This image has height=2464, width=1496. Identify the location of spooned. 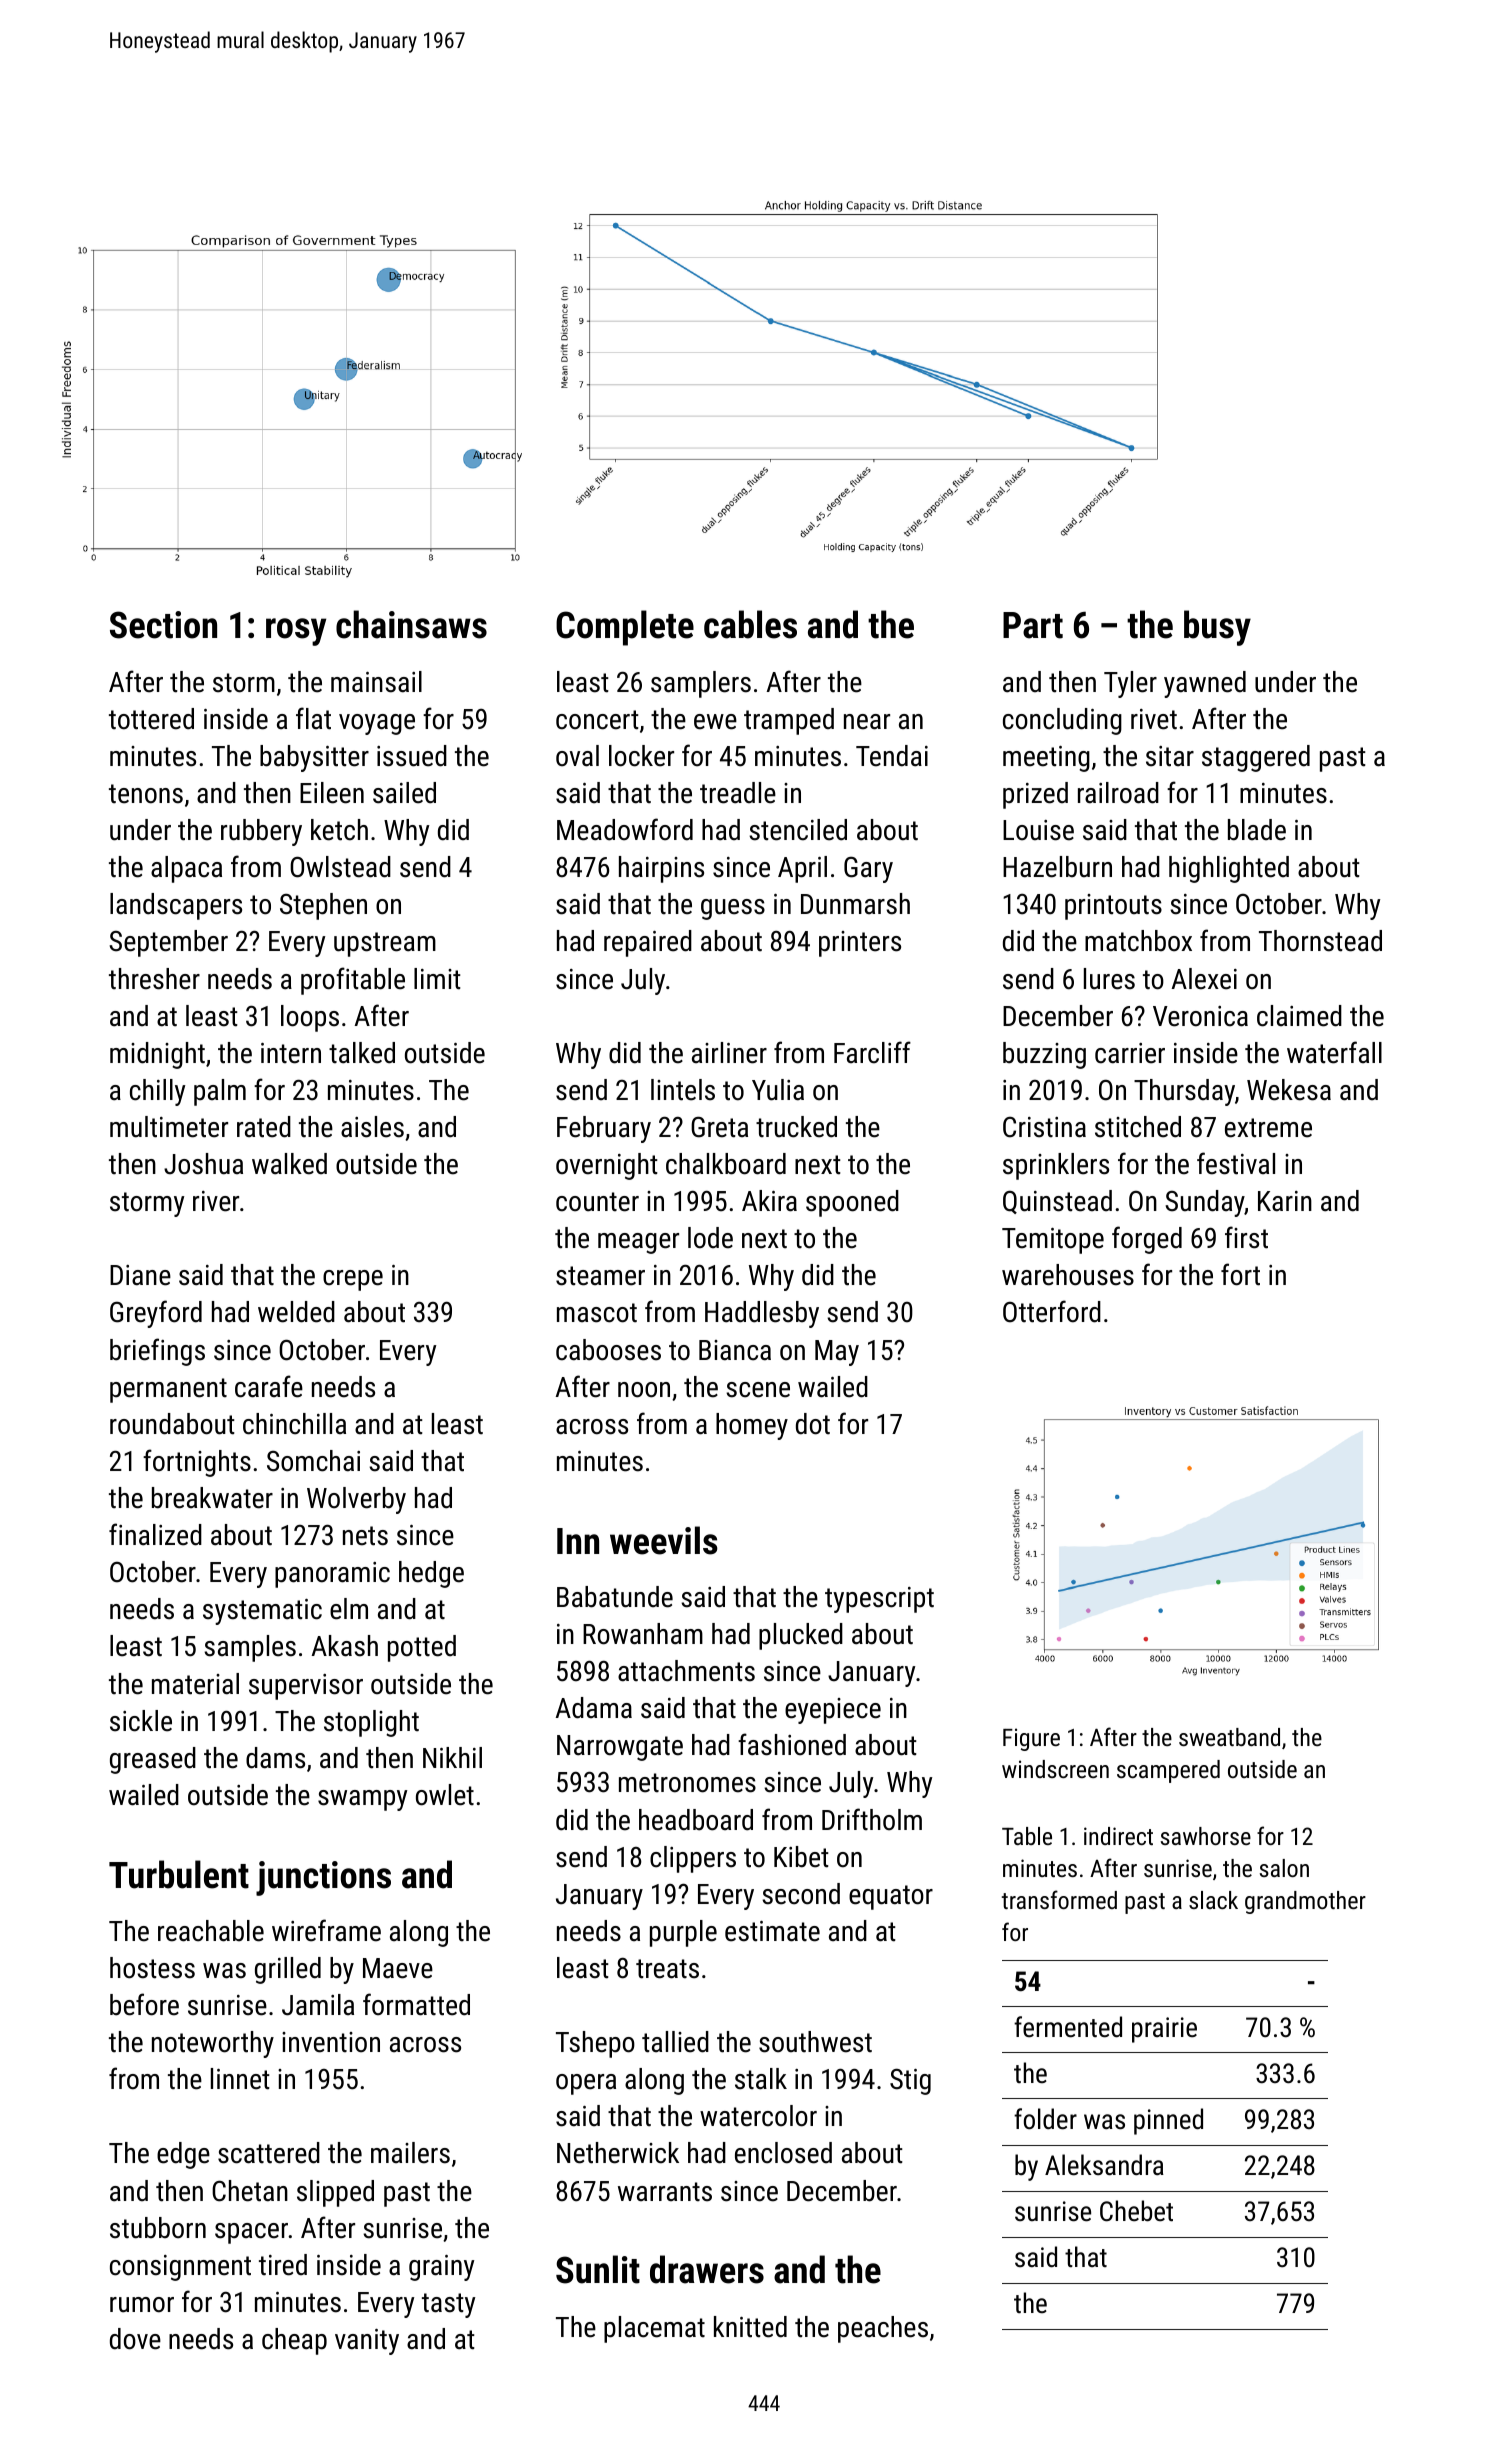
(852, 1203).
